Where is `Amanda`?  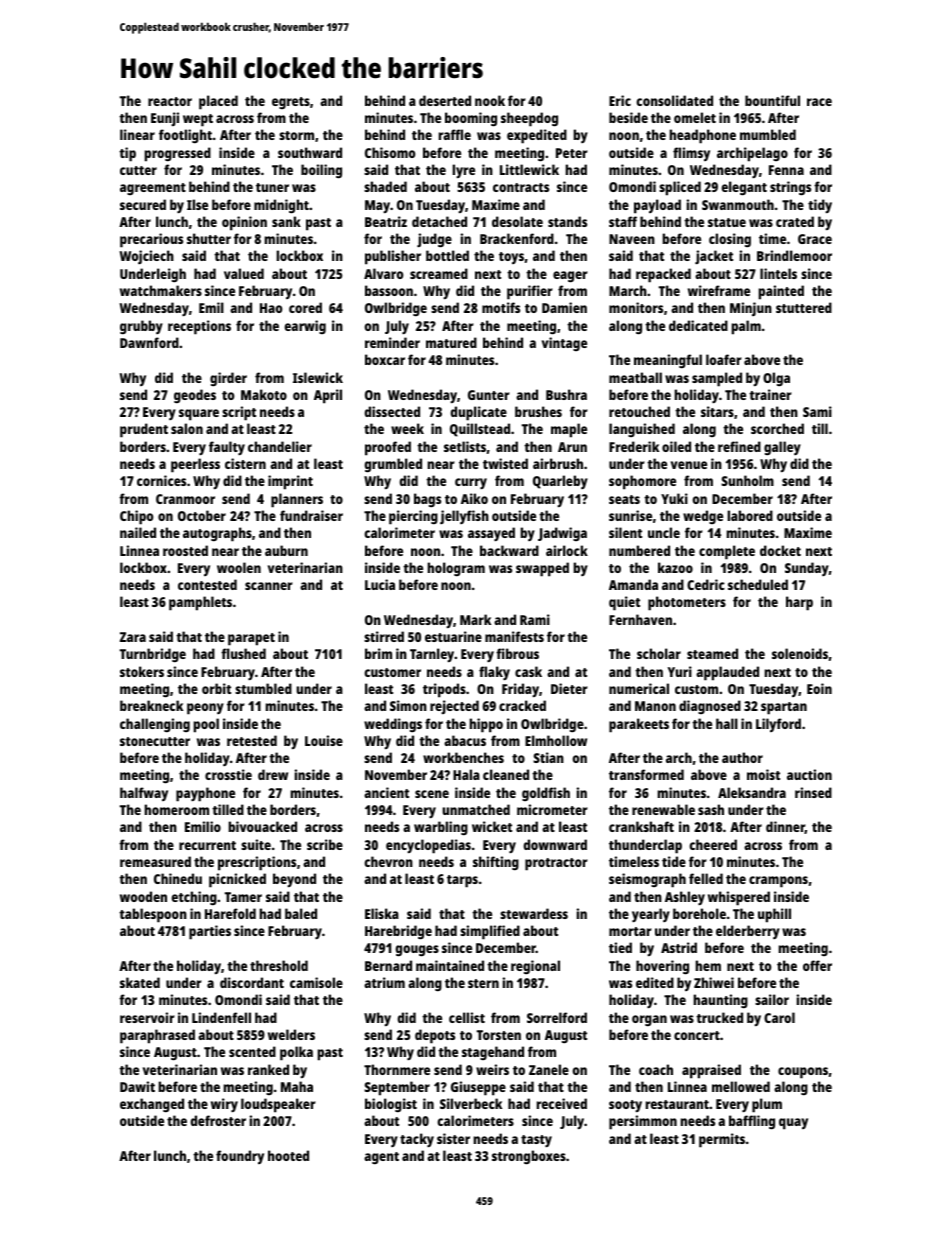
Amanda is located at coordinates (633, 584).
